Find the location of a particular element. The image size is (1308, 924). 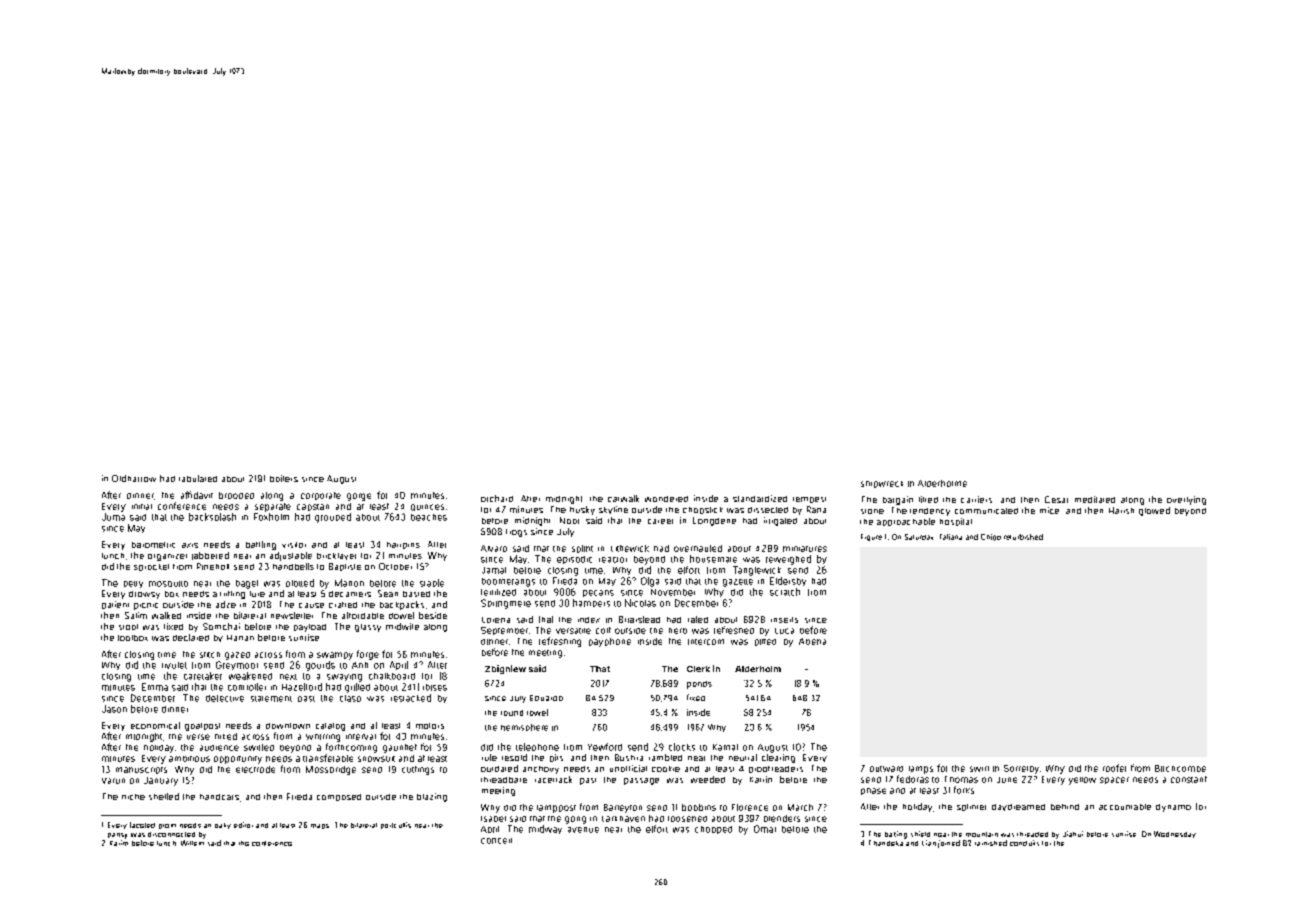

midwife is located at coordinates (402, 626).
